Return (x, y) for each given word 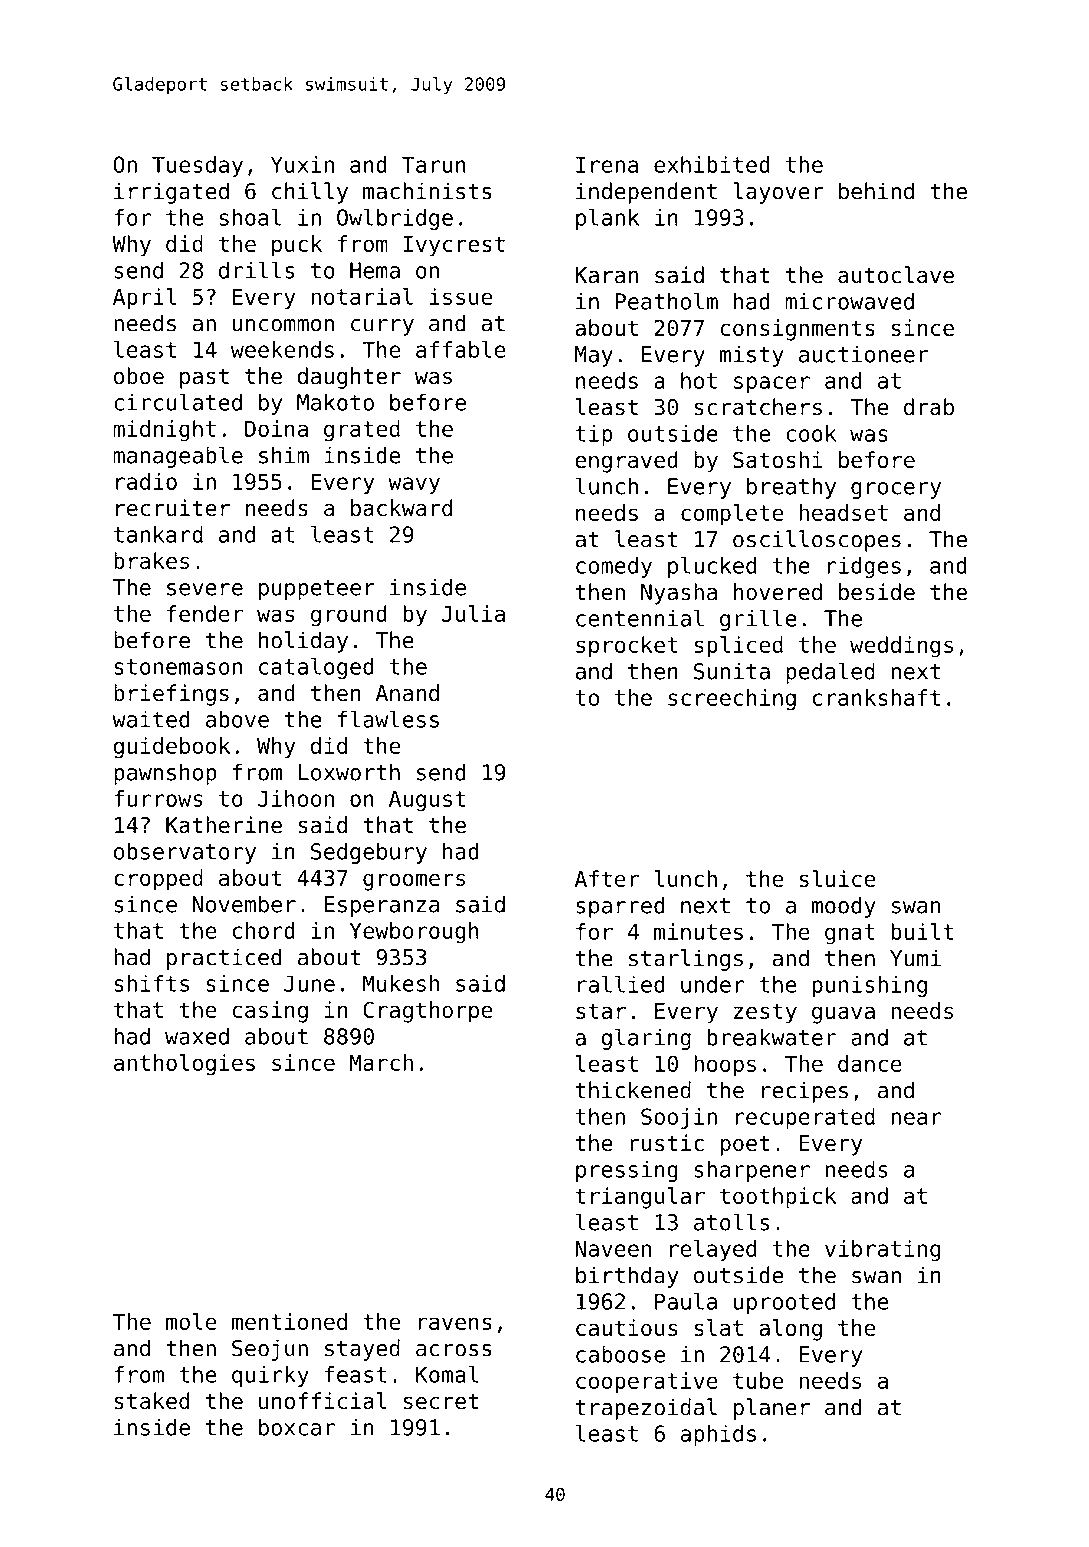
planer (772, 1409)
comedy (614, 567)
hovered (778, 592)
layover (778, 193)
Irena (607, 164)
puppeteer (317, 590)
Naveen (613, 1248)
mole (191, 1321)
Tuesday (197, 166)
